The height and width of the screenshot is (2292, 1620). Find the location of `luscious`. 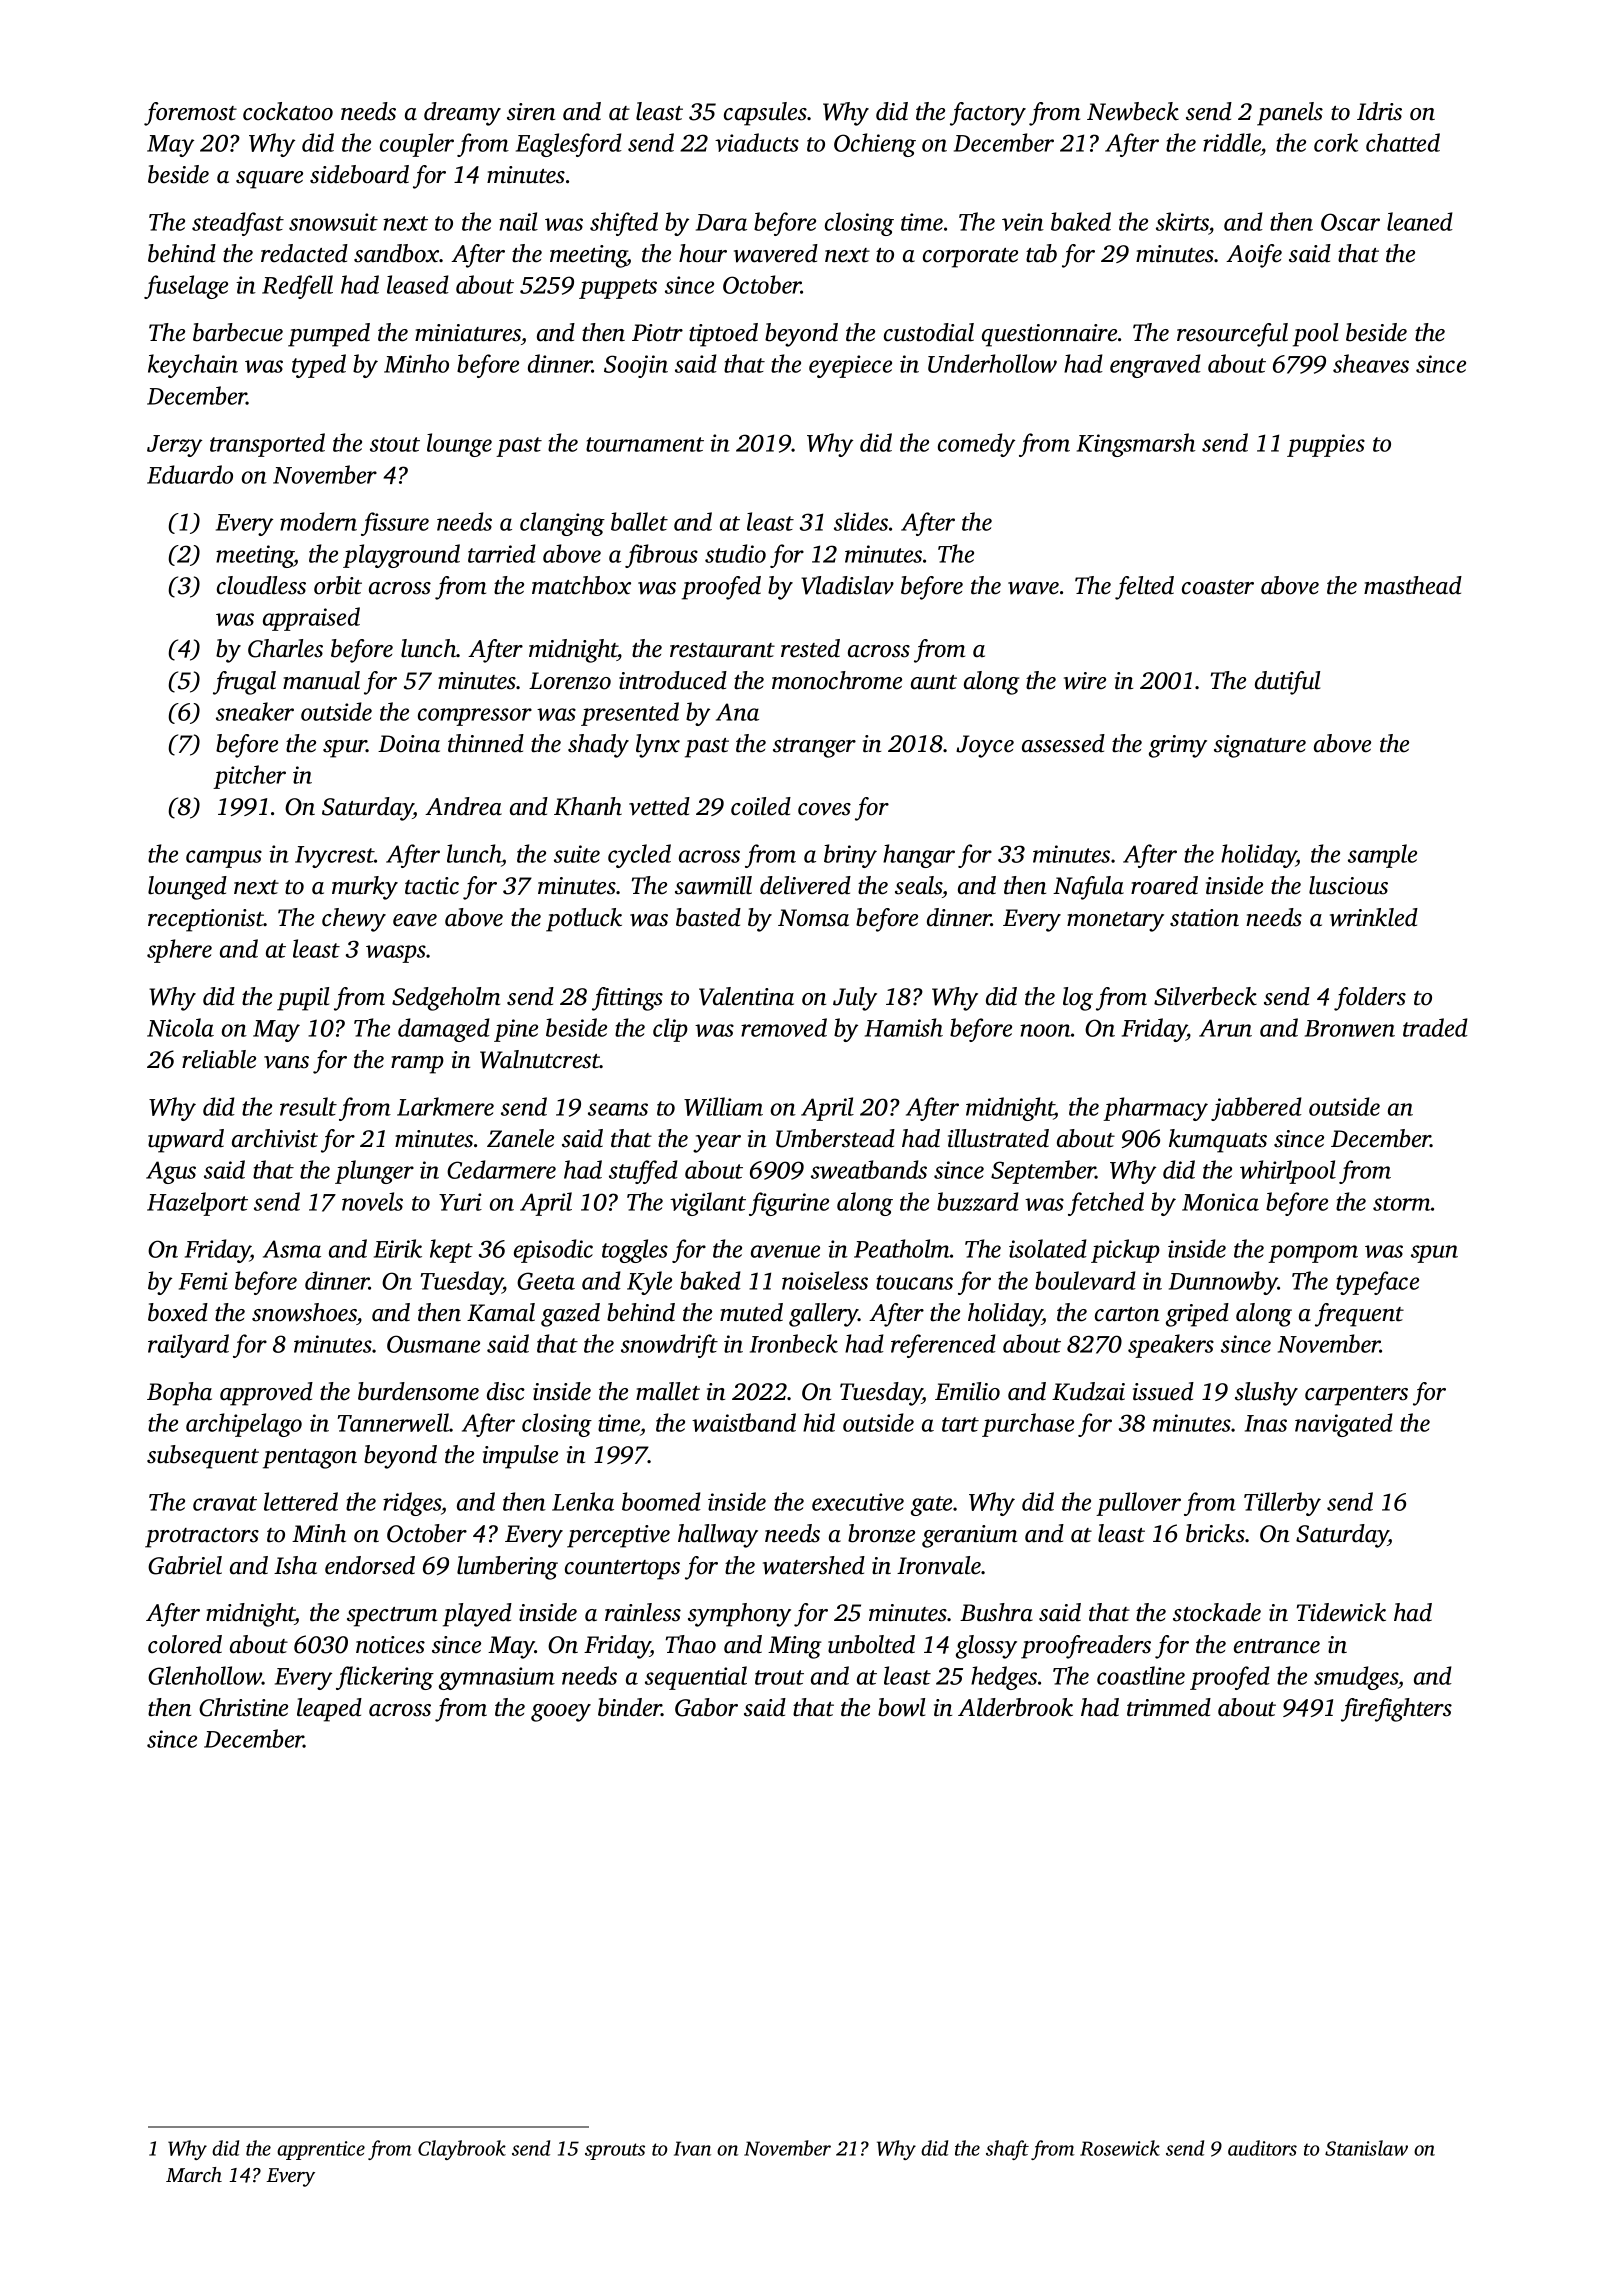

luscious is located at coordinates (1348, 885).
